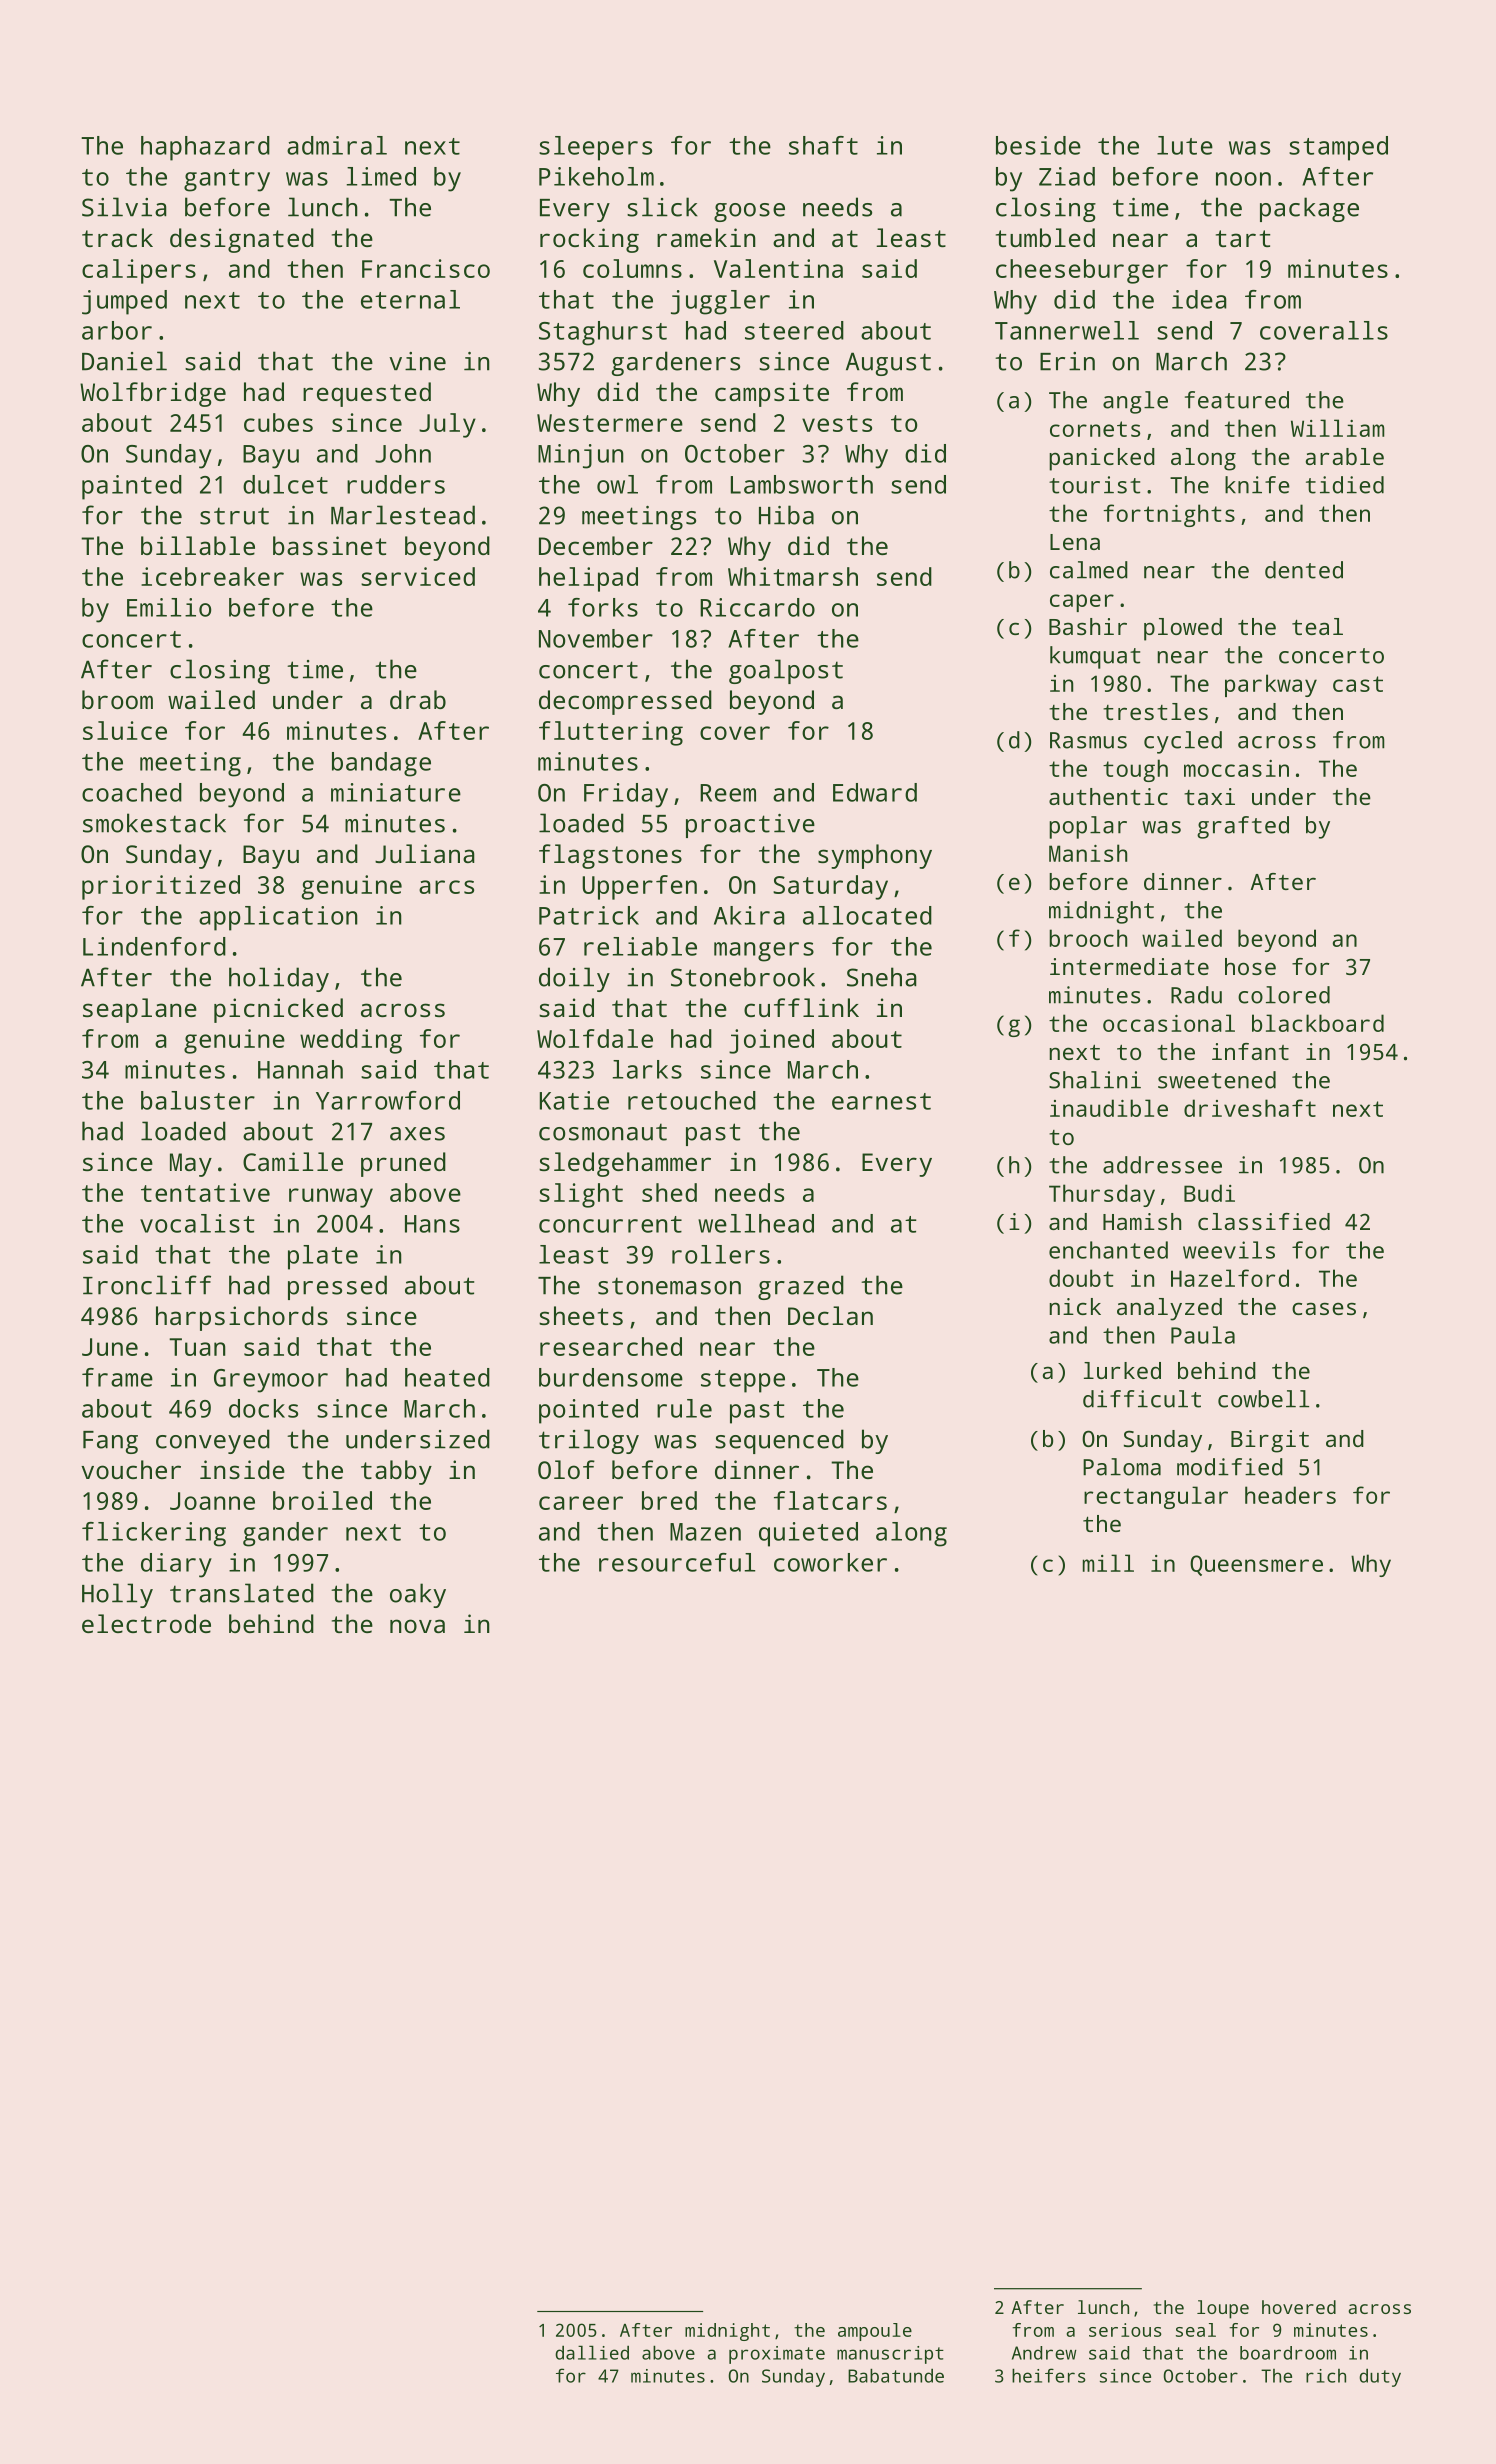 The width and height of the screenshot is (1496, 2464). I want to click on cases, so click(1324, 1308).
